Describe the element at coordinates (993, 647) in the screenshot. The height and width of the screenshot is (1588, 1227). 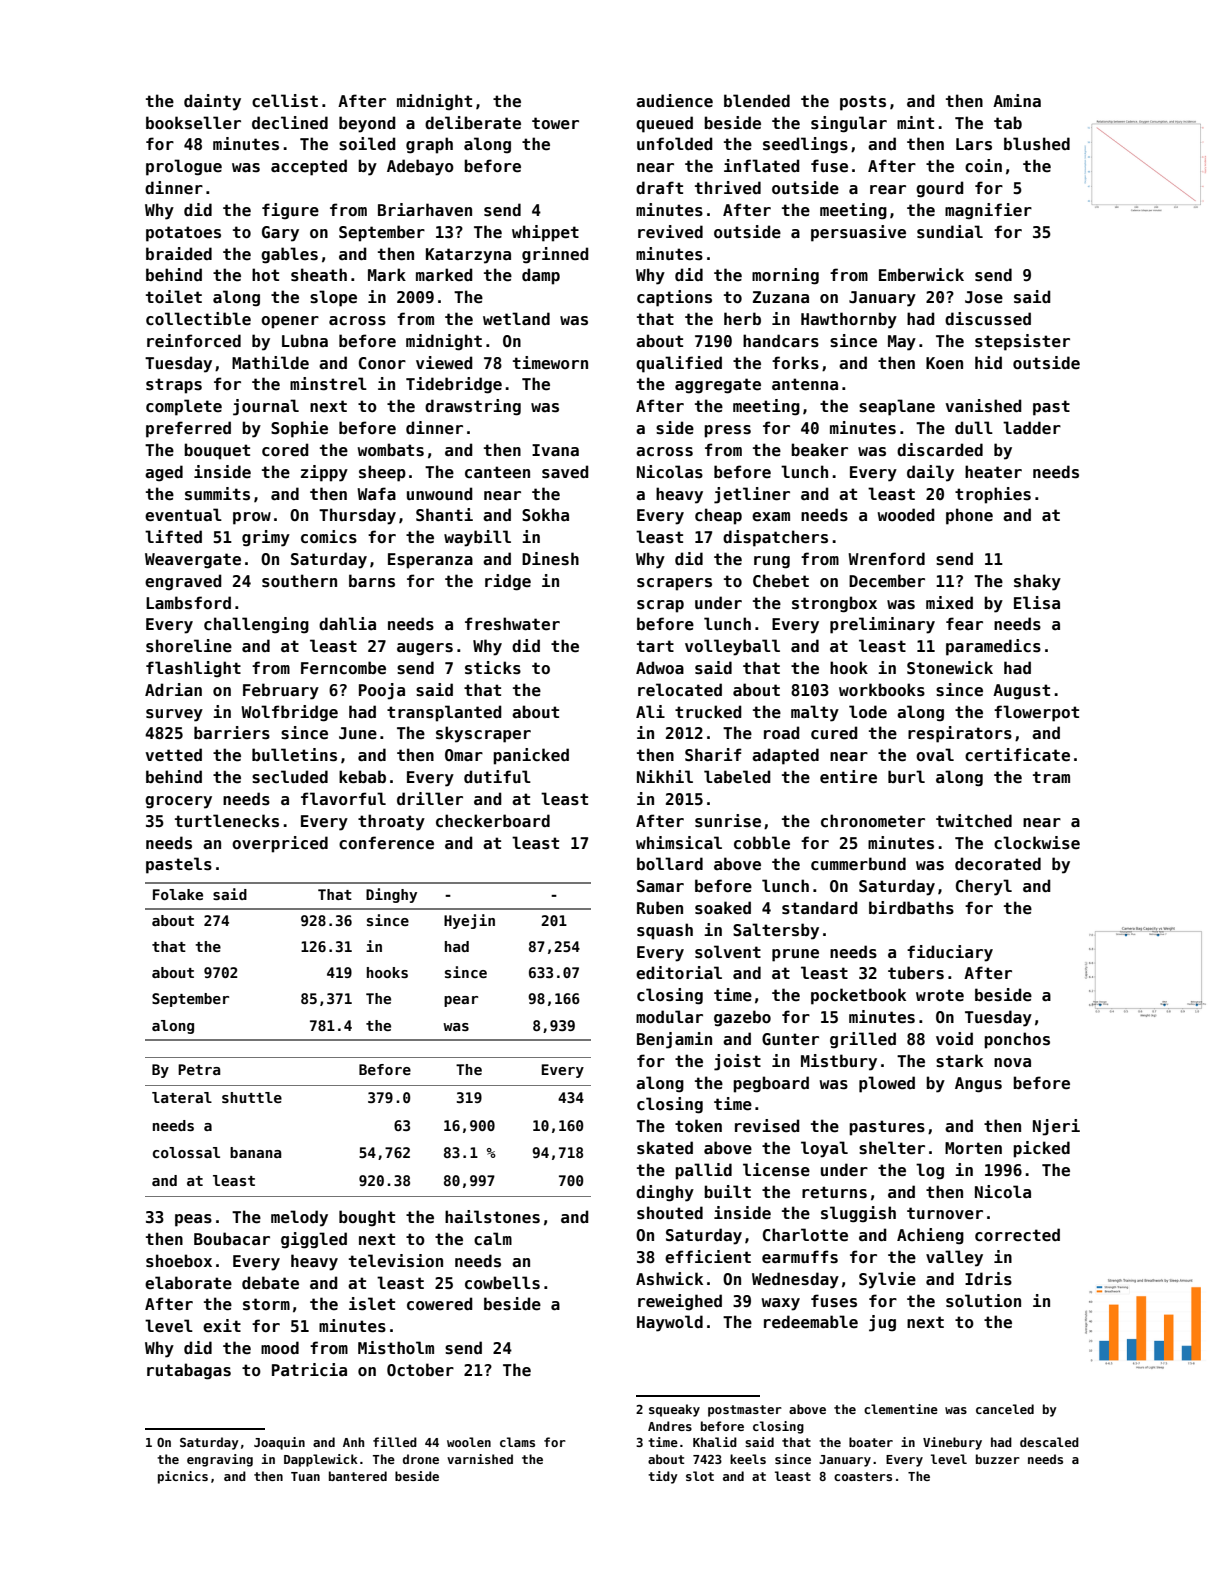
I see `paramedics` at that location.
